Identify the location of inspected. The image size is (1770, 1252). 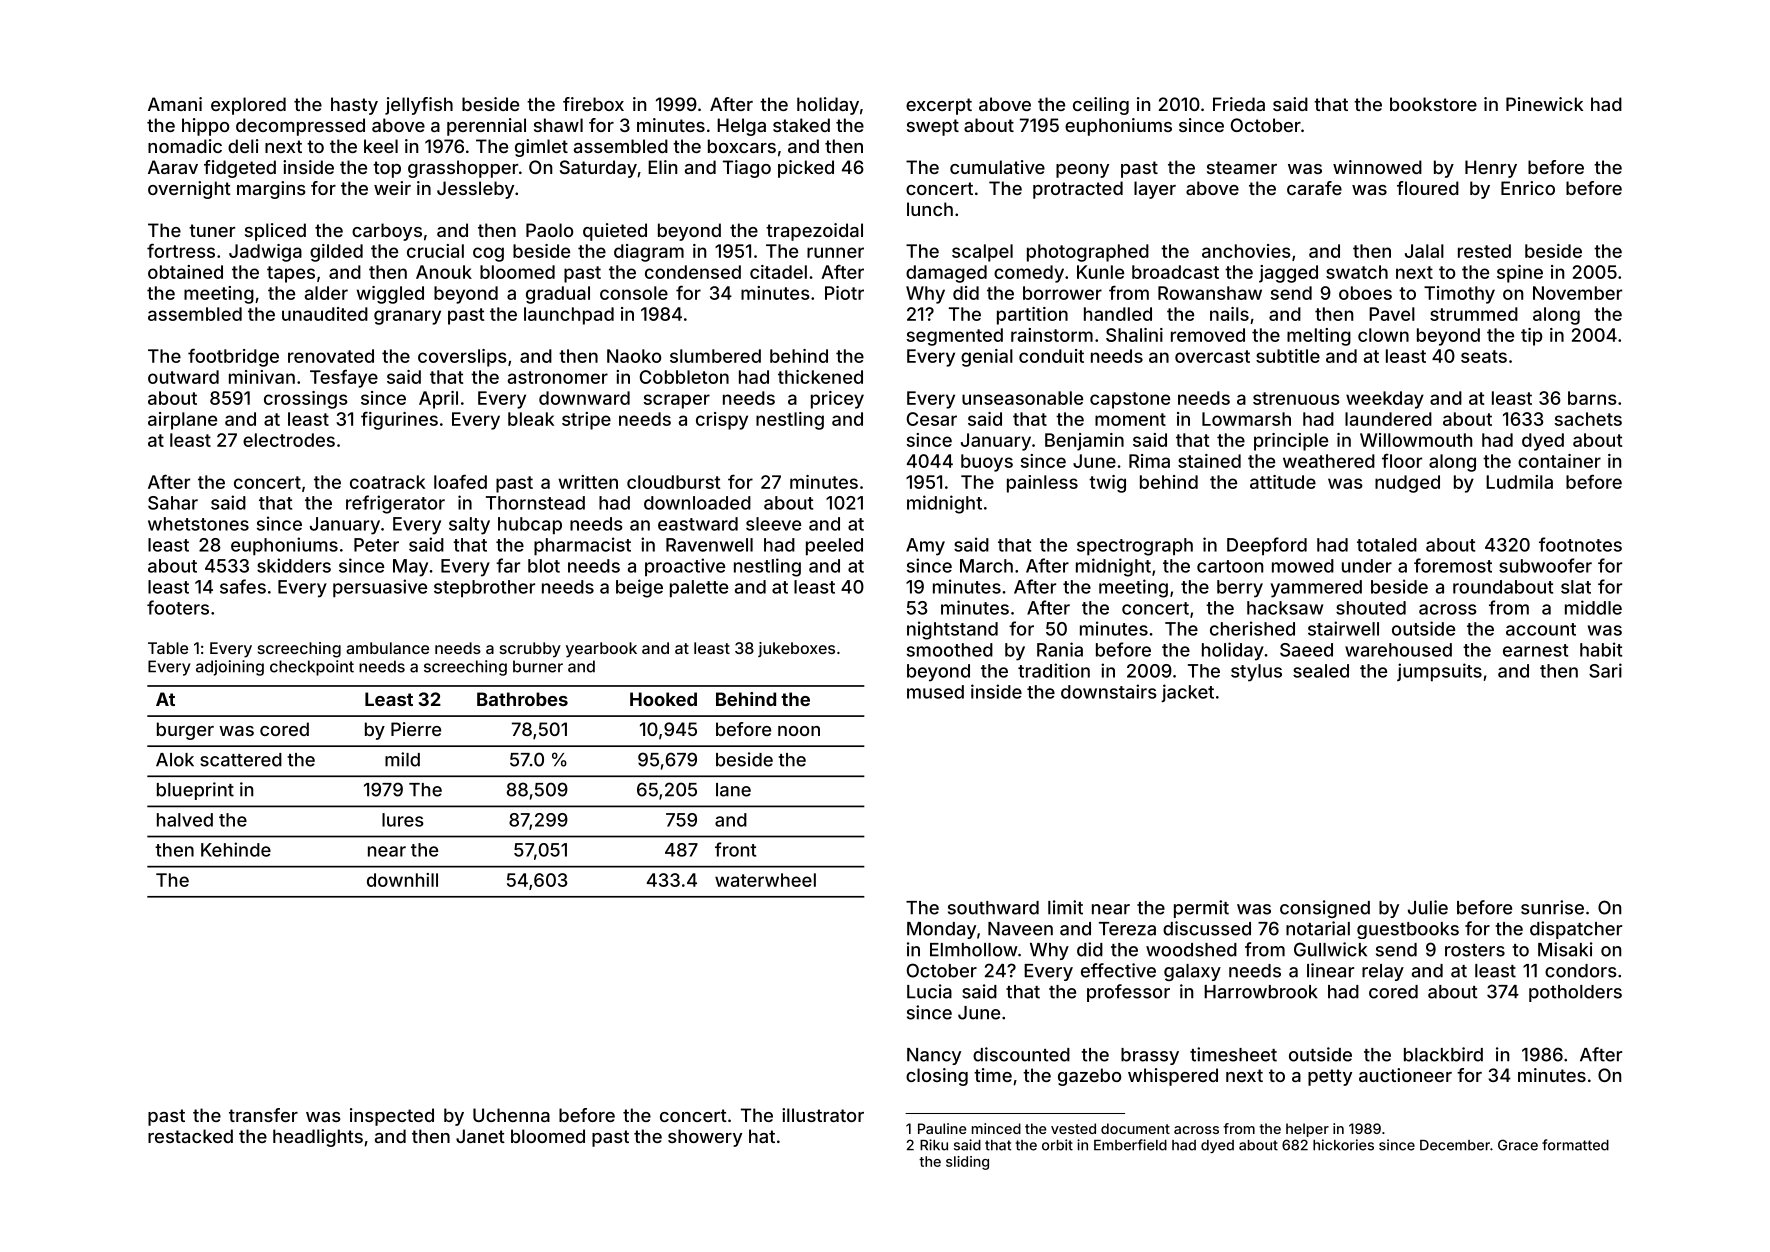
(392, 1117).
